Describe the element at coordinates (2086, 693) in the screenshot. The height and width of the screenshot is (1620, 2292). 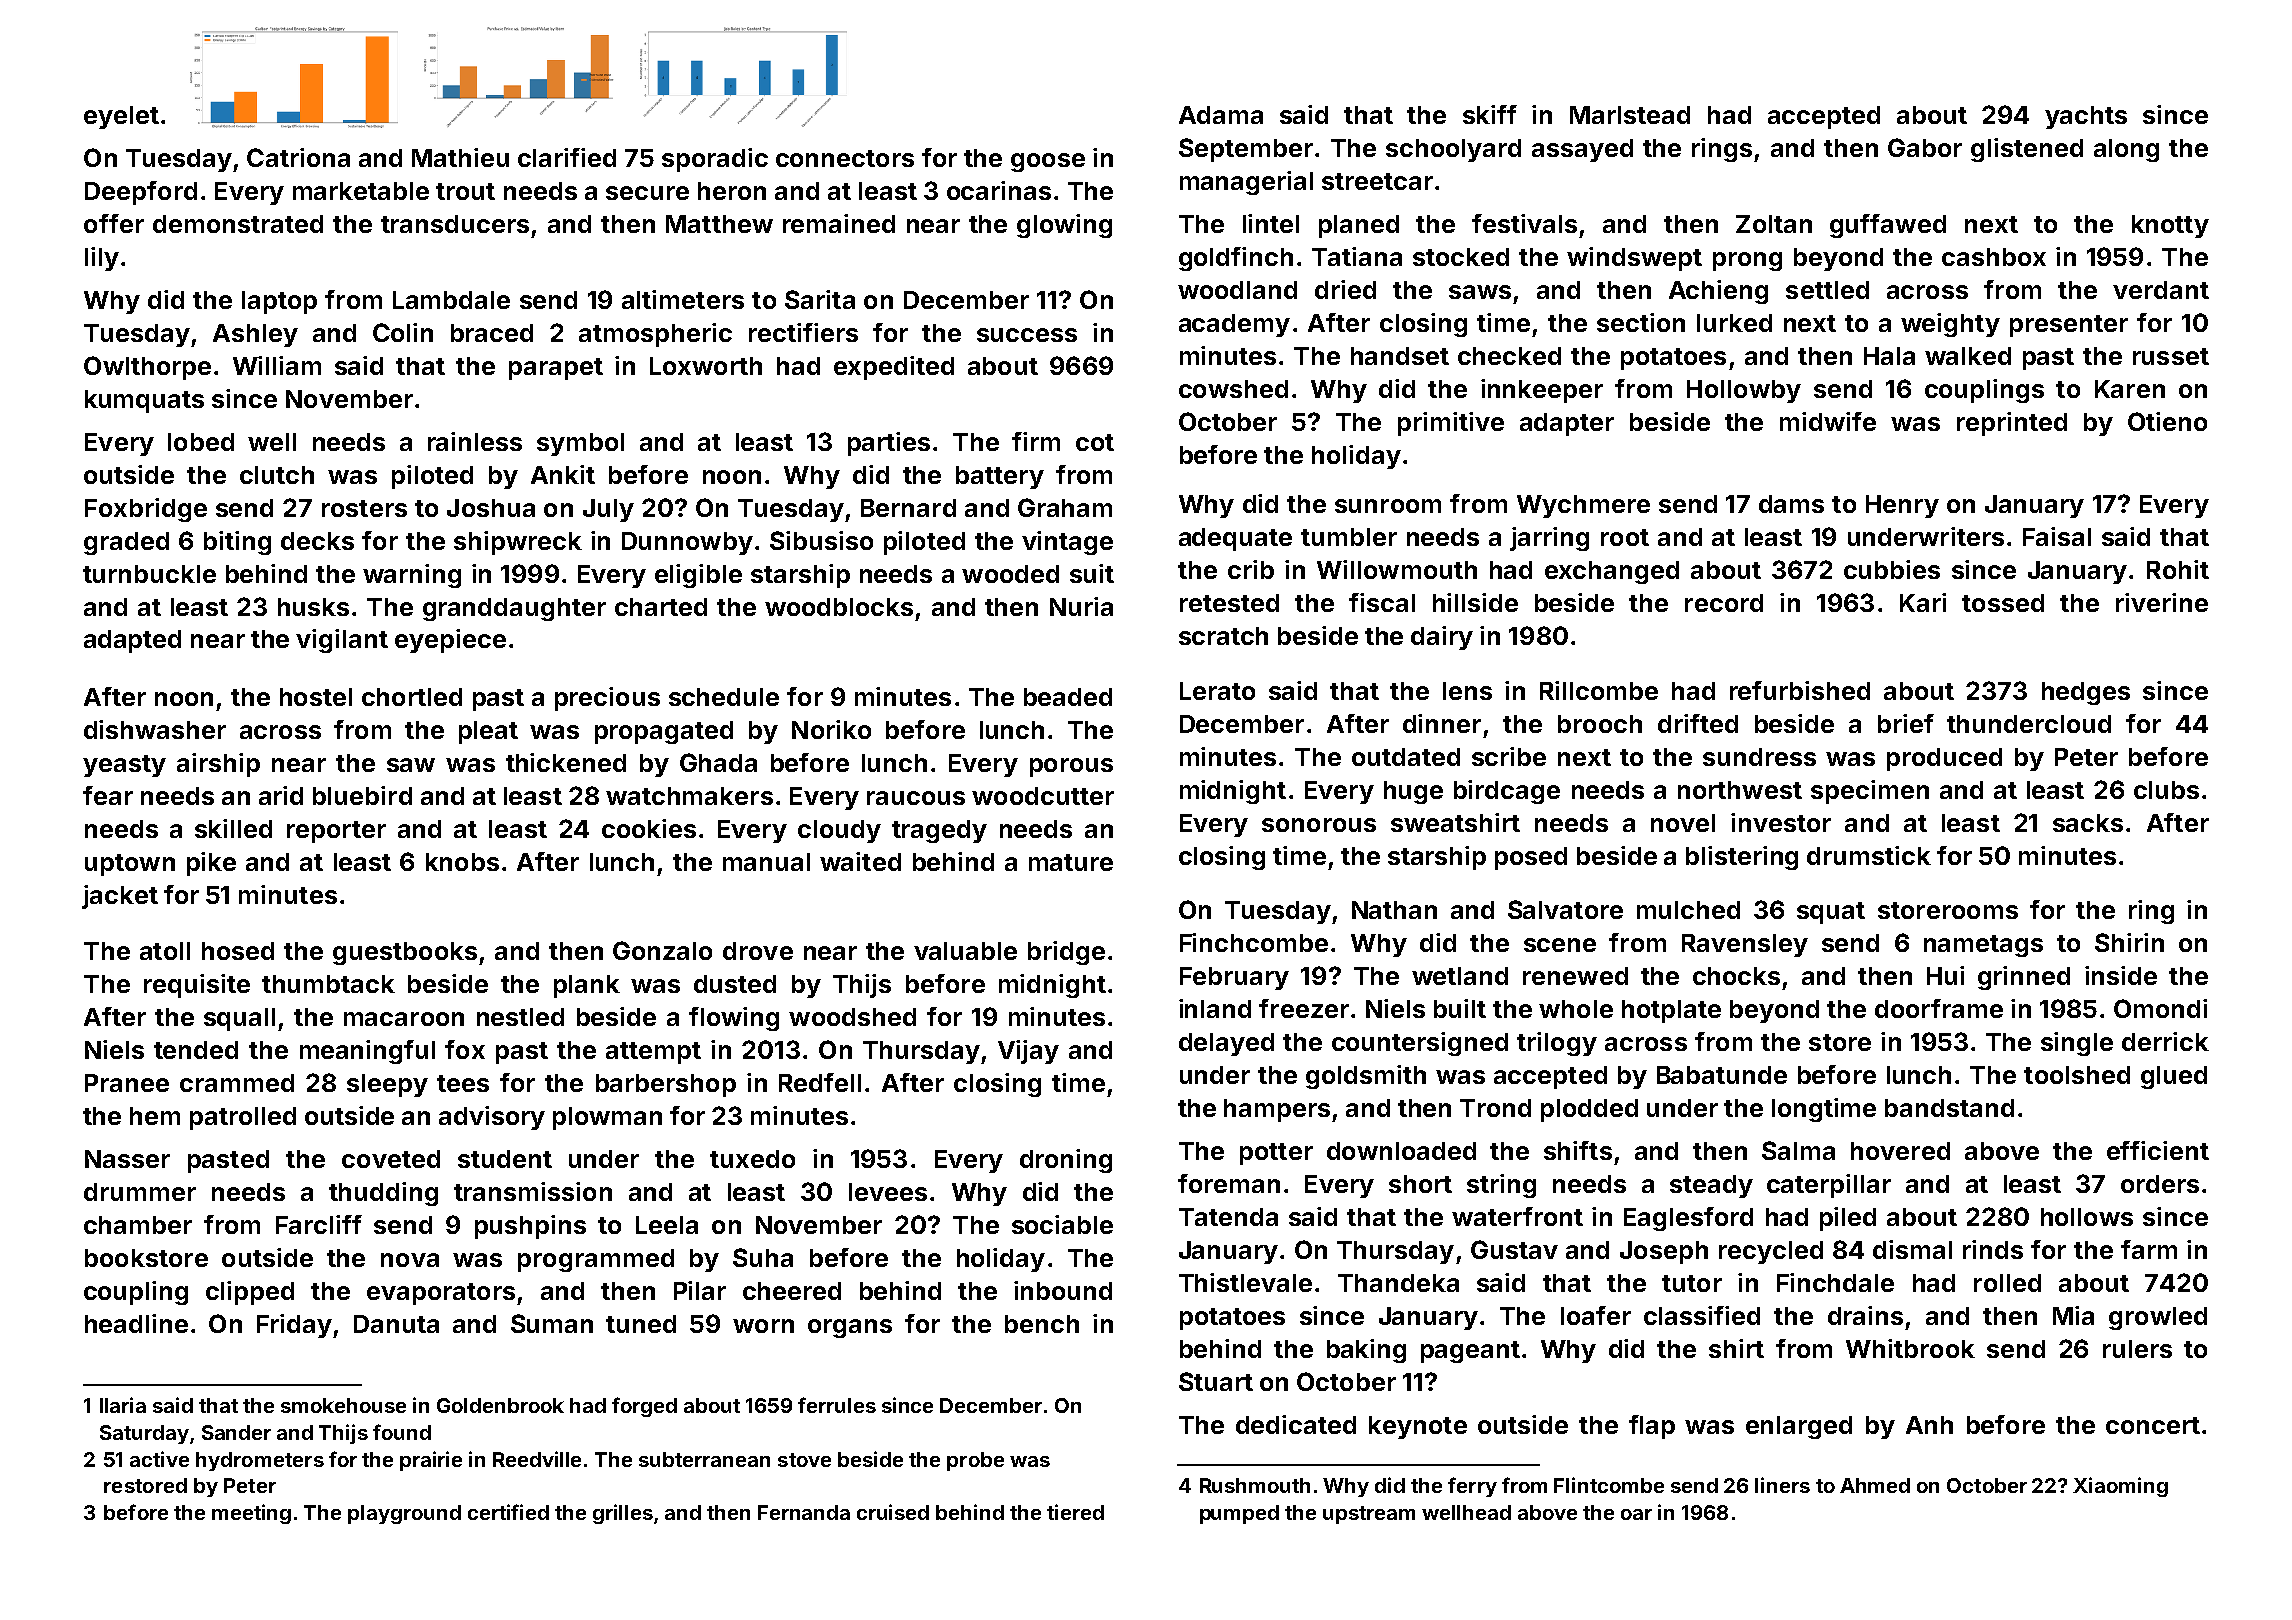
I see `hedges` at that location.
